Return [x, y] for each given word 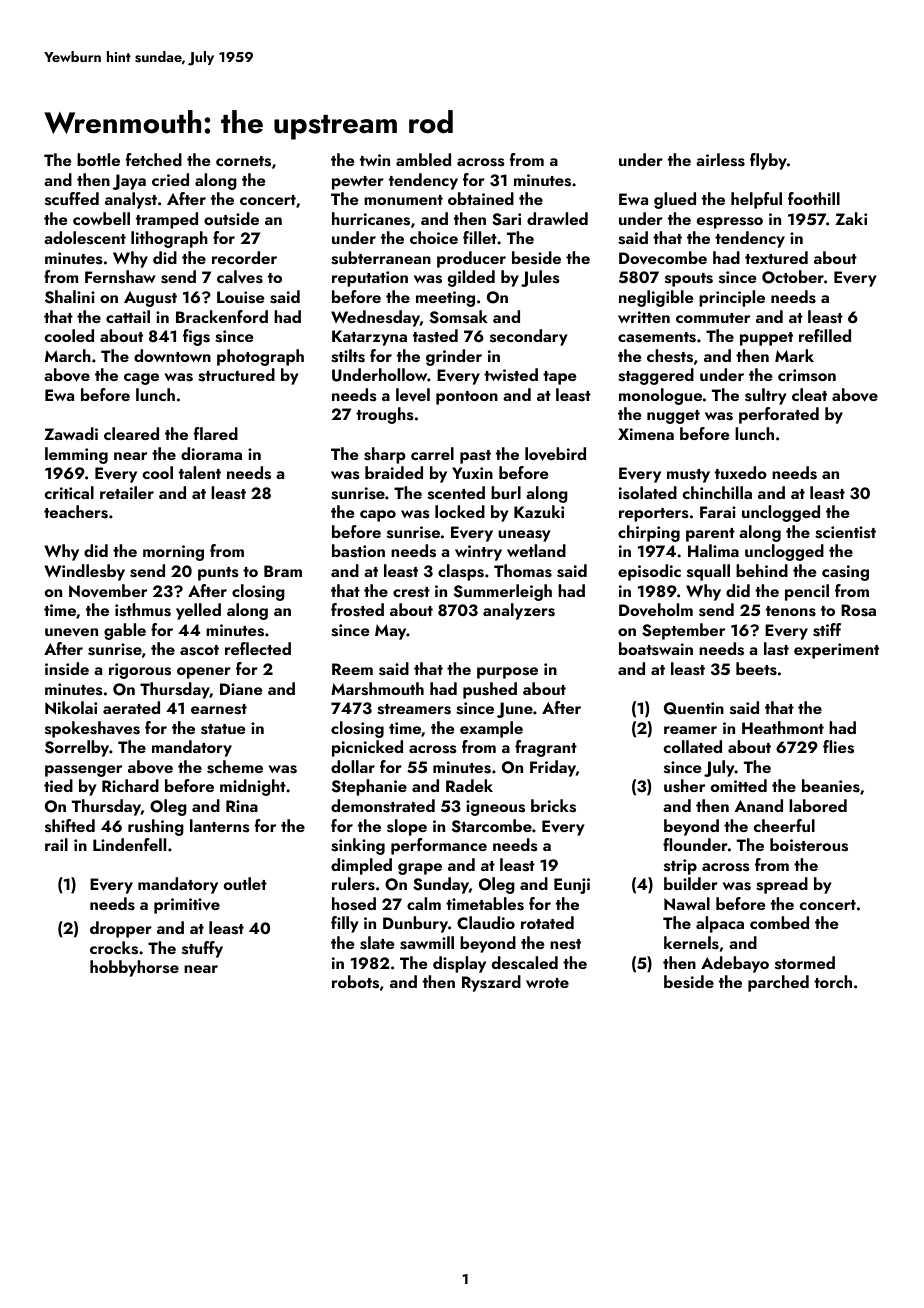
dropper [121, 929]
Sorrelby [77, 748]
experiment [836, 651]
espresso [730, 223]
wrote [547, 983]
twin [375, 160]
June [515, 710]
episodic [649, 572]
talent [200, 472]
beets [756, 669]
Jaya [129, 182]
